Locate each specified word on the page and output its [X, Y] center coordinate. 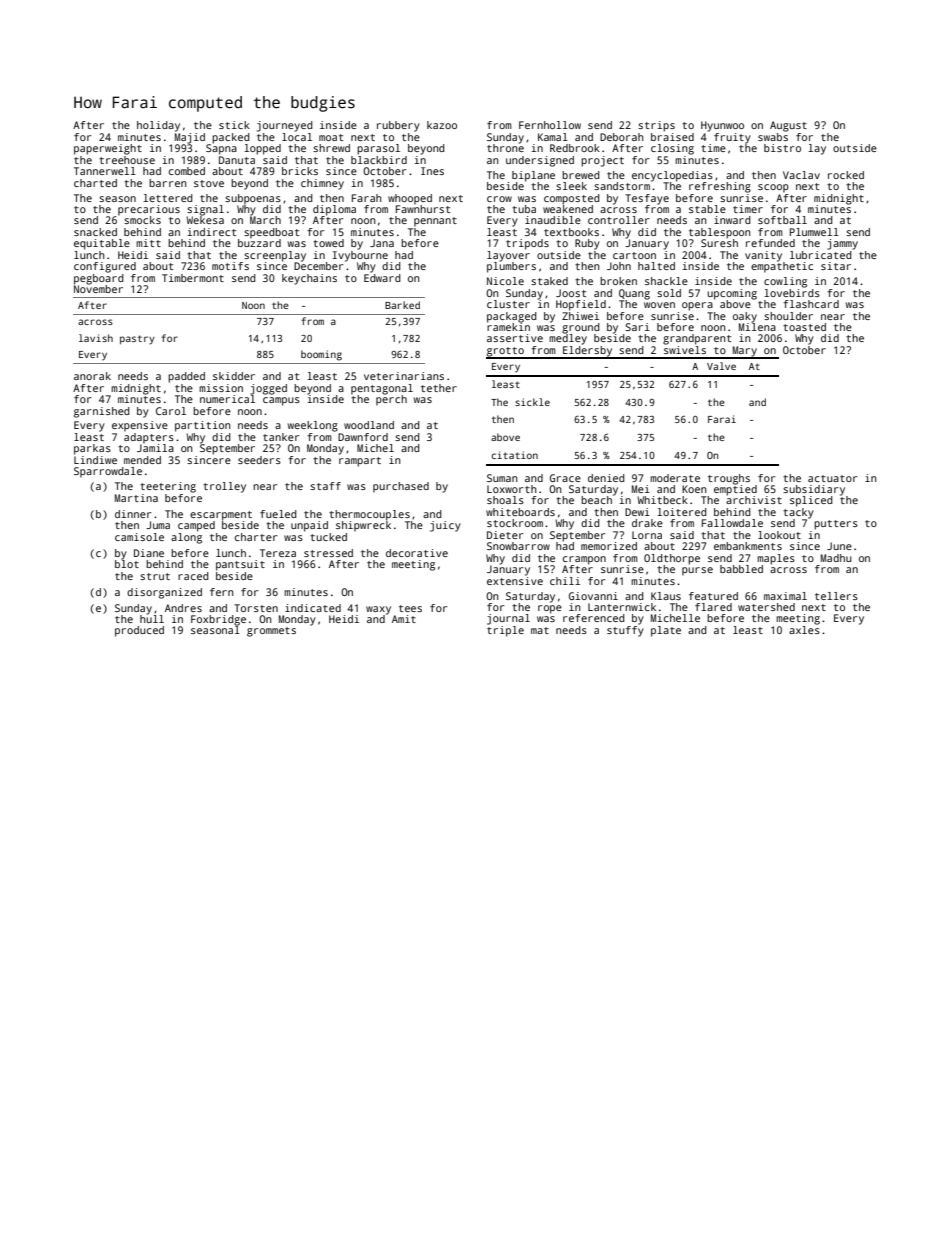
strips [656, 126]
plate [666, 631]
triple [505, 631]
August [788, 126]
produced [139, 631]
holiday [158, 126]
